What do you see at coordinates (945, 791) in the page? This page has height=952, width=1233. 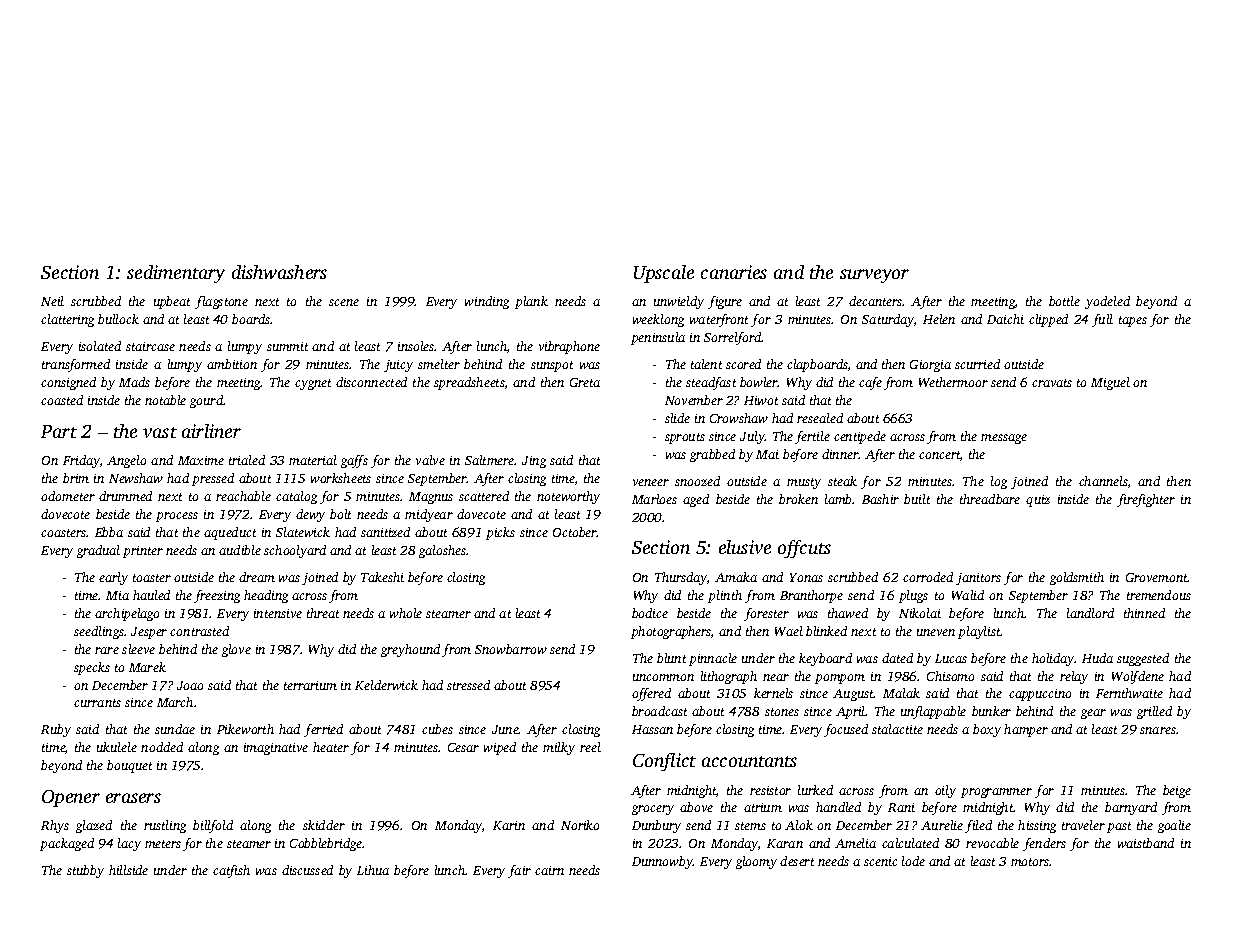 I see `oily` at bounding box center [945, 791].
